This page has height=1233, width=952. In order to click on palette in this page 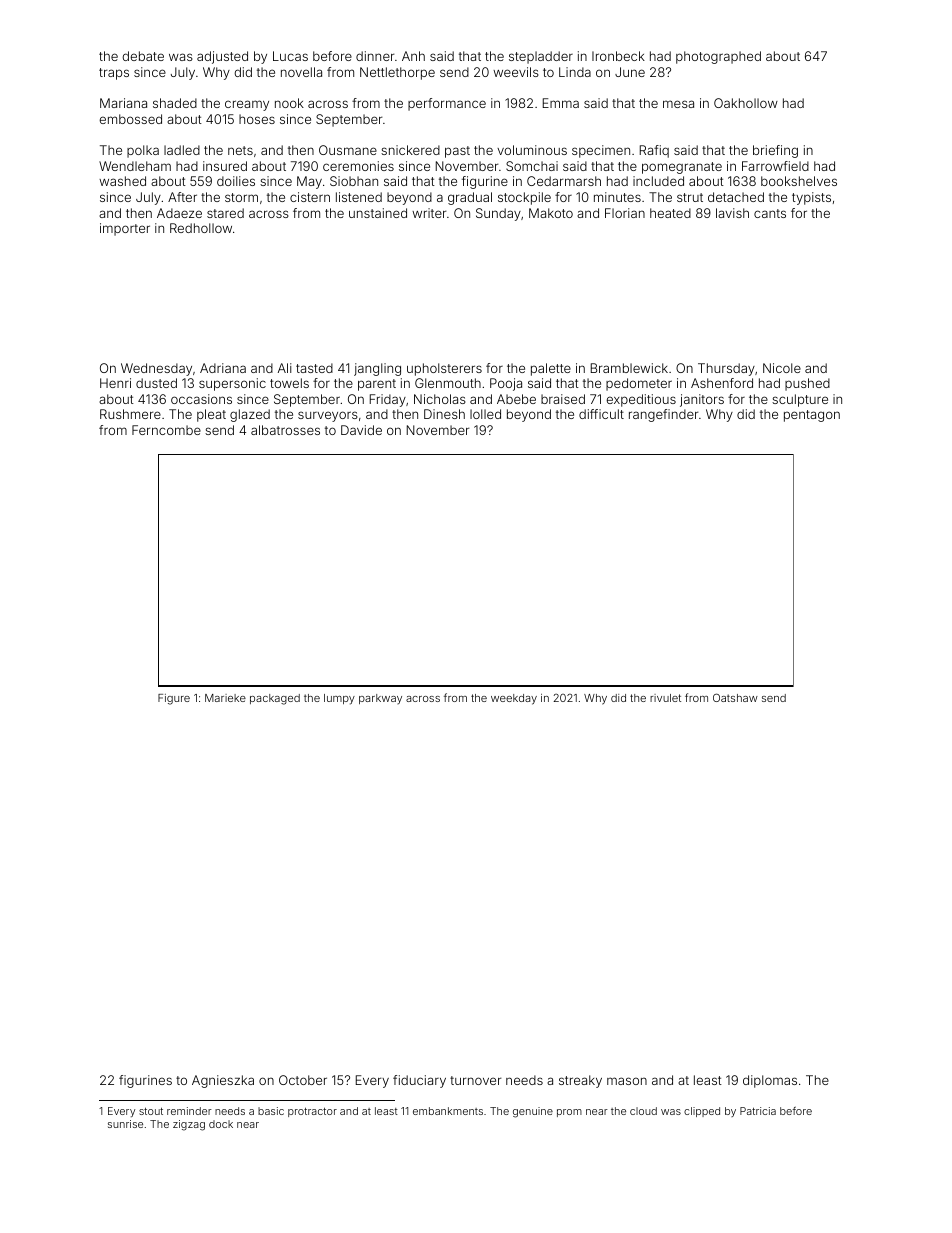, I will do `click(551, 369)`.
